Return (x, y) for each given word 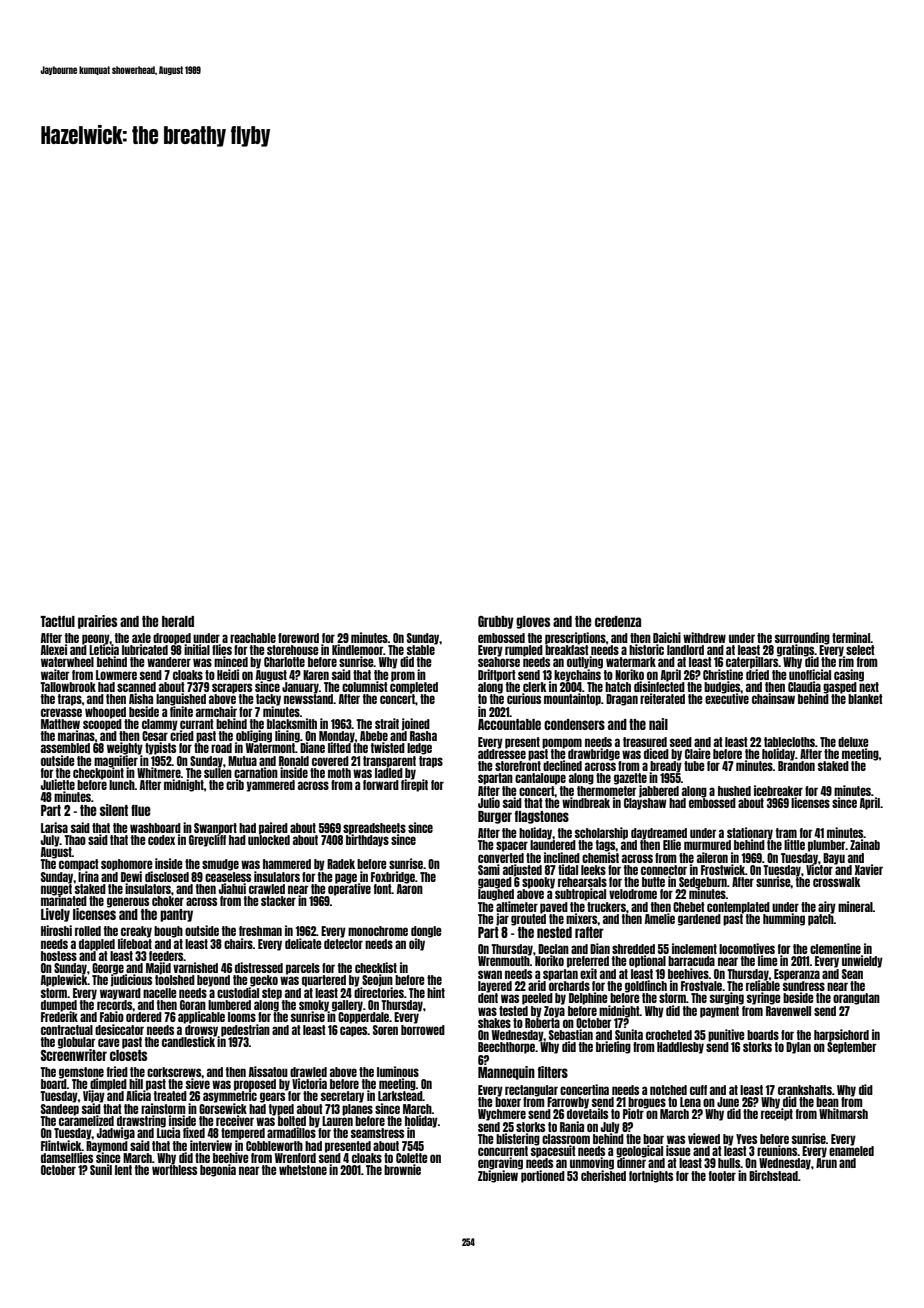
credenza (618, 621)
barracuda (691, 961)
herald (178, 621)
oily (417, 944)
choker (168, 901)
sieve (198, 1083)
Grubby (496, 622)
